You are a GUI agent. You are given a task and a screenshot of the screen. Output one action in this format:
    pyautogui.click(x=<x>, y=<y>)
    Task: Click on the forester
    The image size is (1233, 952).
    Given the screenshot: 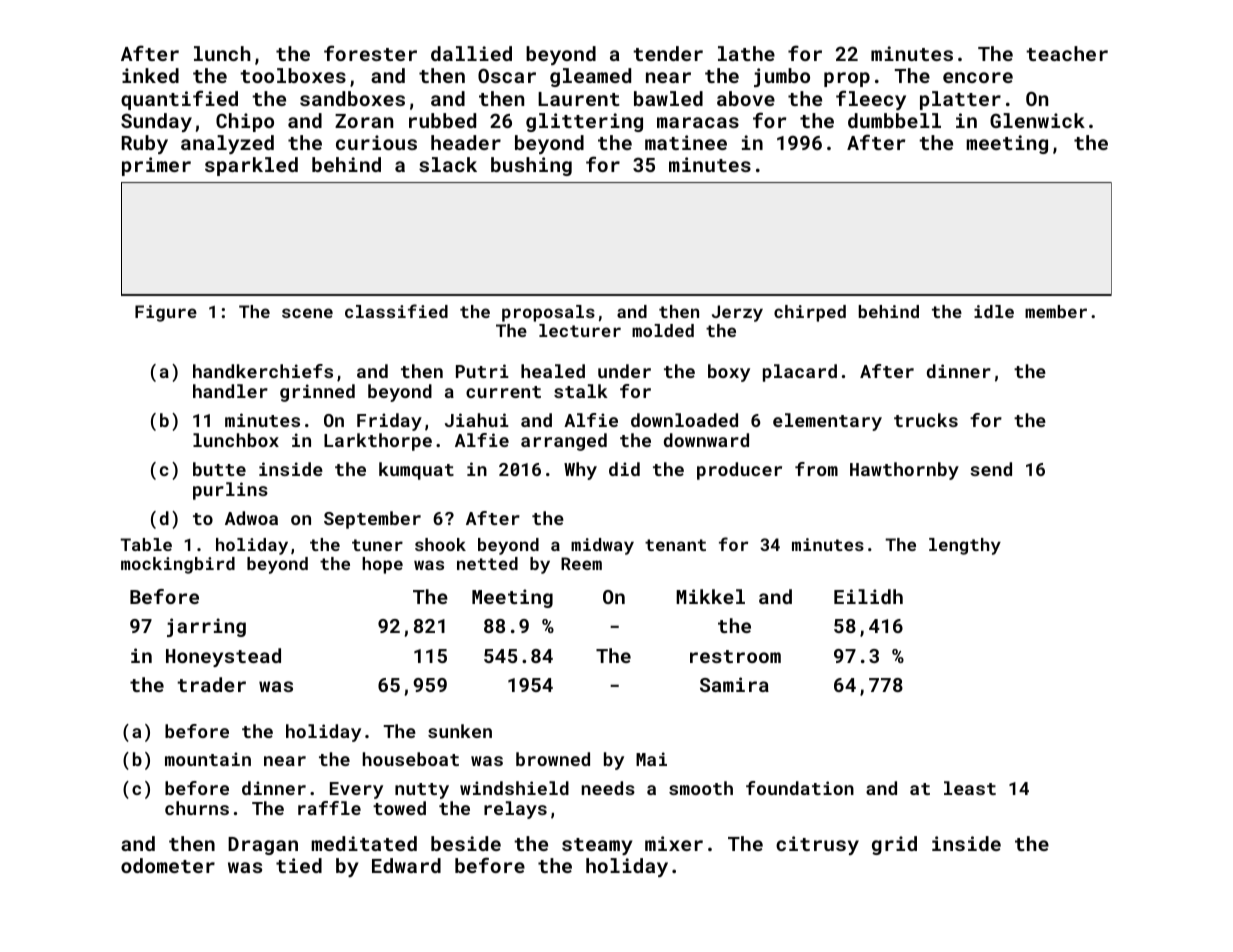 What is the action you would take?
    pyautogui.click(x=370, y=53)
